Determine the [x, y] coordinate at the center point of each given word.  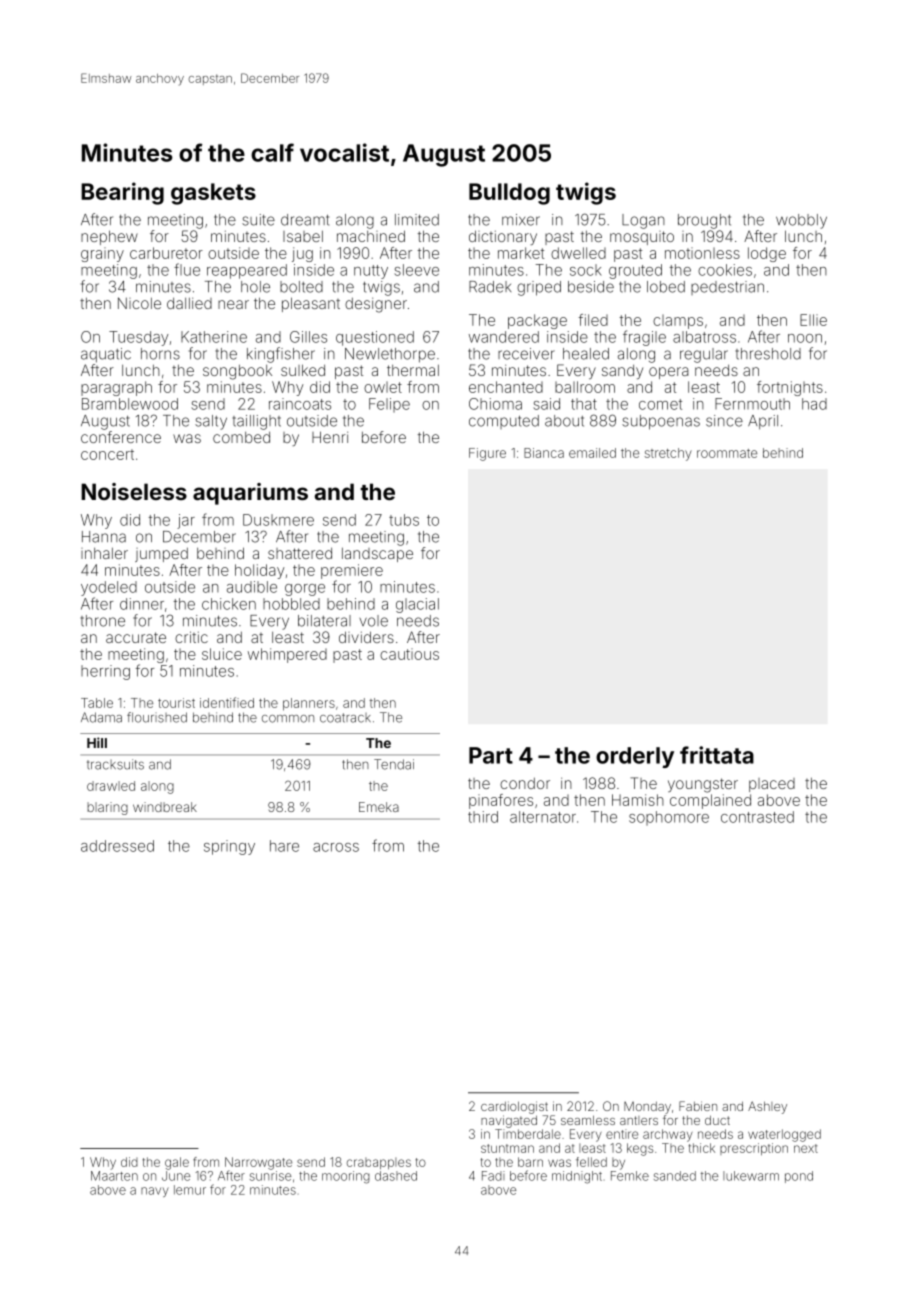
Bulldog [509, 194]
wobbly [801, 221]
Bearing [122, 193]
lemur [190, 1190]
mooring [346, 1177]
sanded [675, 1176]
